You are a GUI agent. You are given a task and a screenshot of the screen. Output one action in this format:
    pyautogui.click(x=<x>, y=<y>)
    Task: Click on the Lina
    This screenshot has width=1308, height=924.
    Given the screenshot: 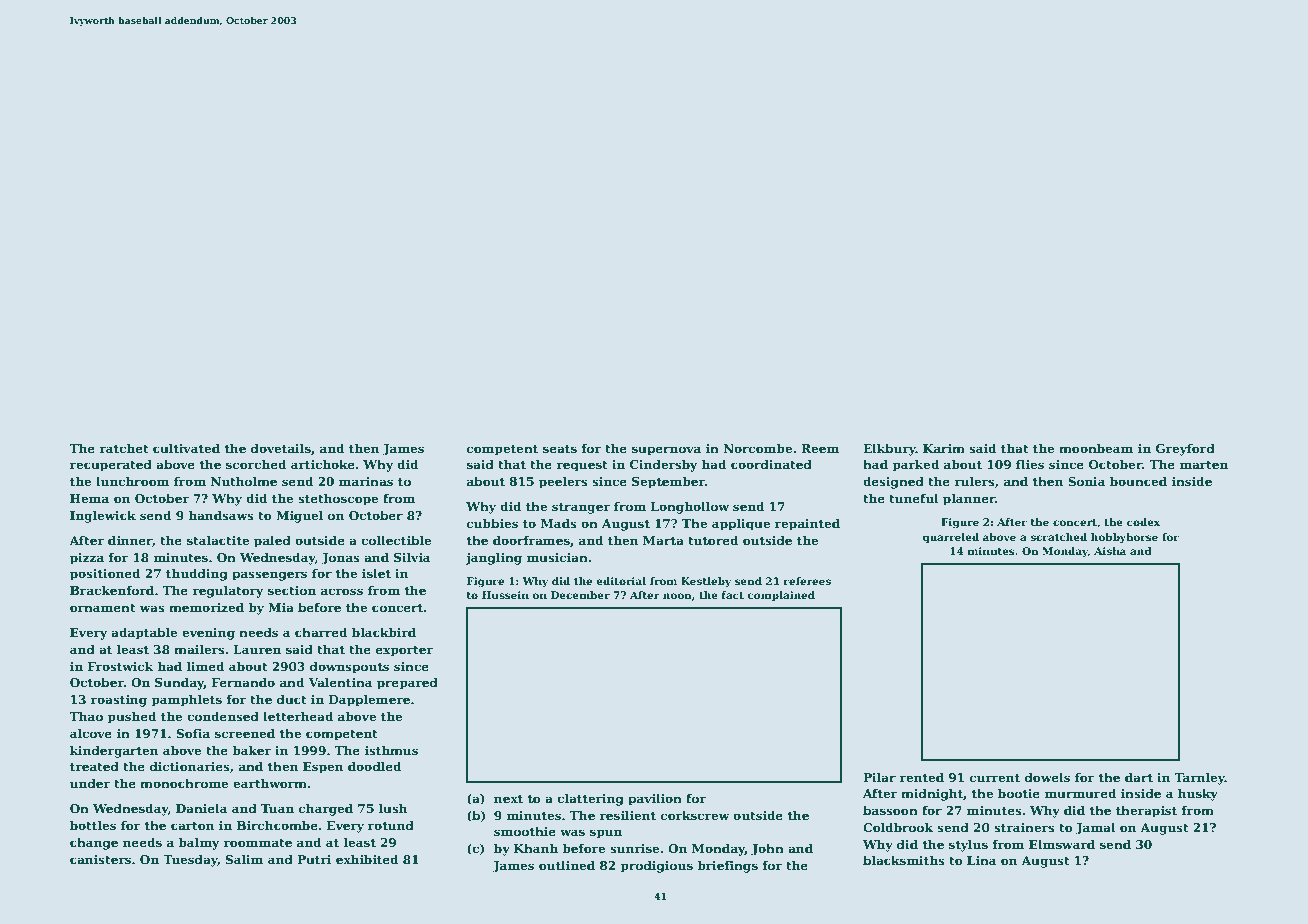 What is the action you would take?
    pyautogui.click(x=982, y=860)
